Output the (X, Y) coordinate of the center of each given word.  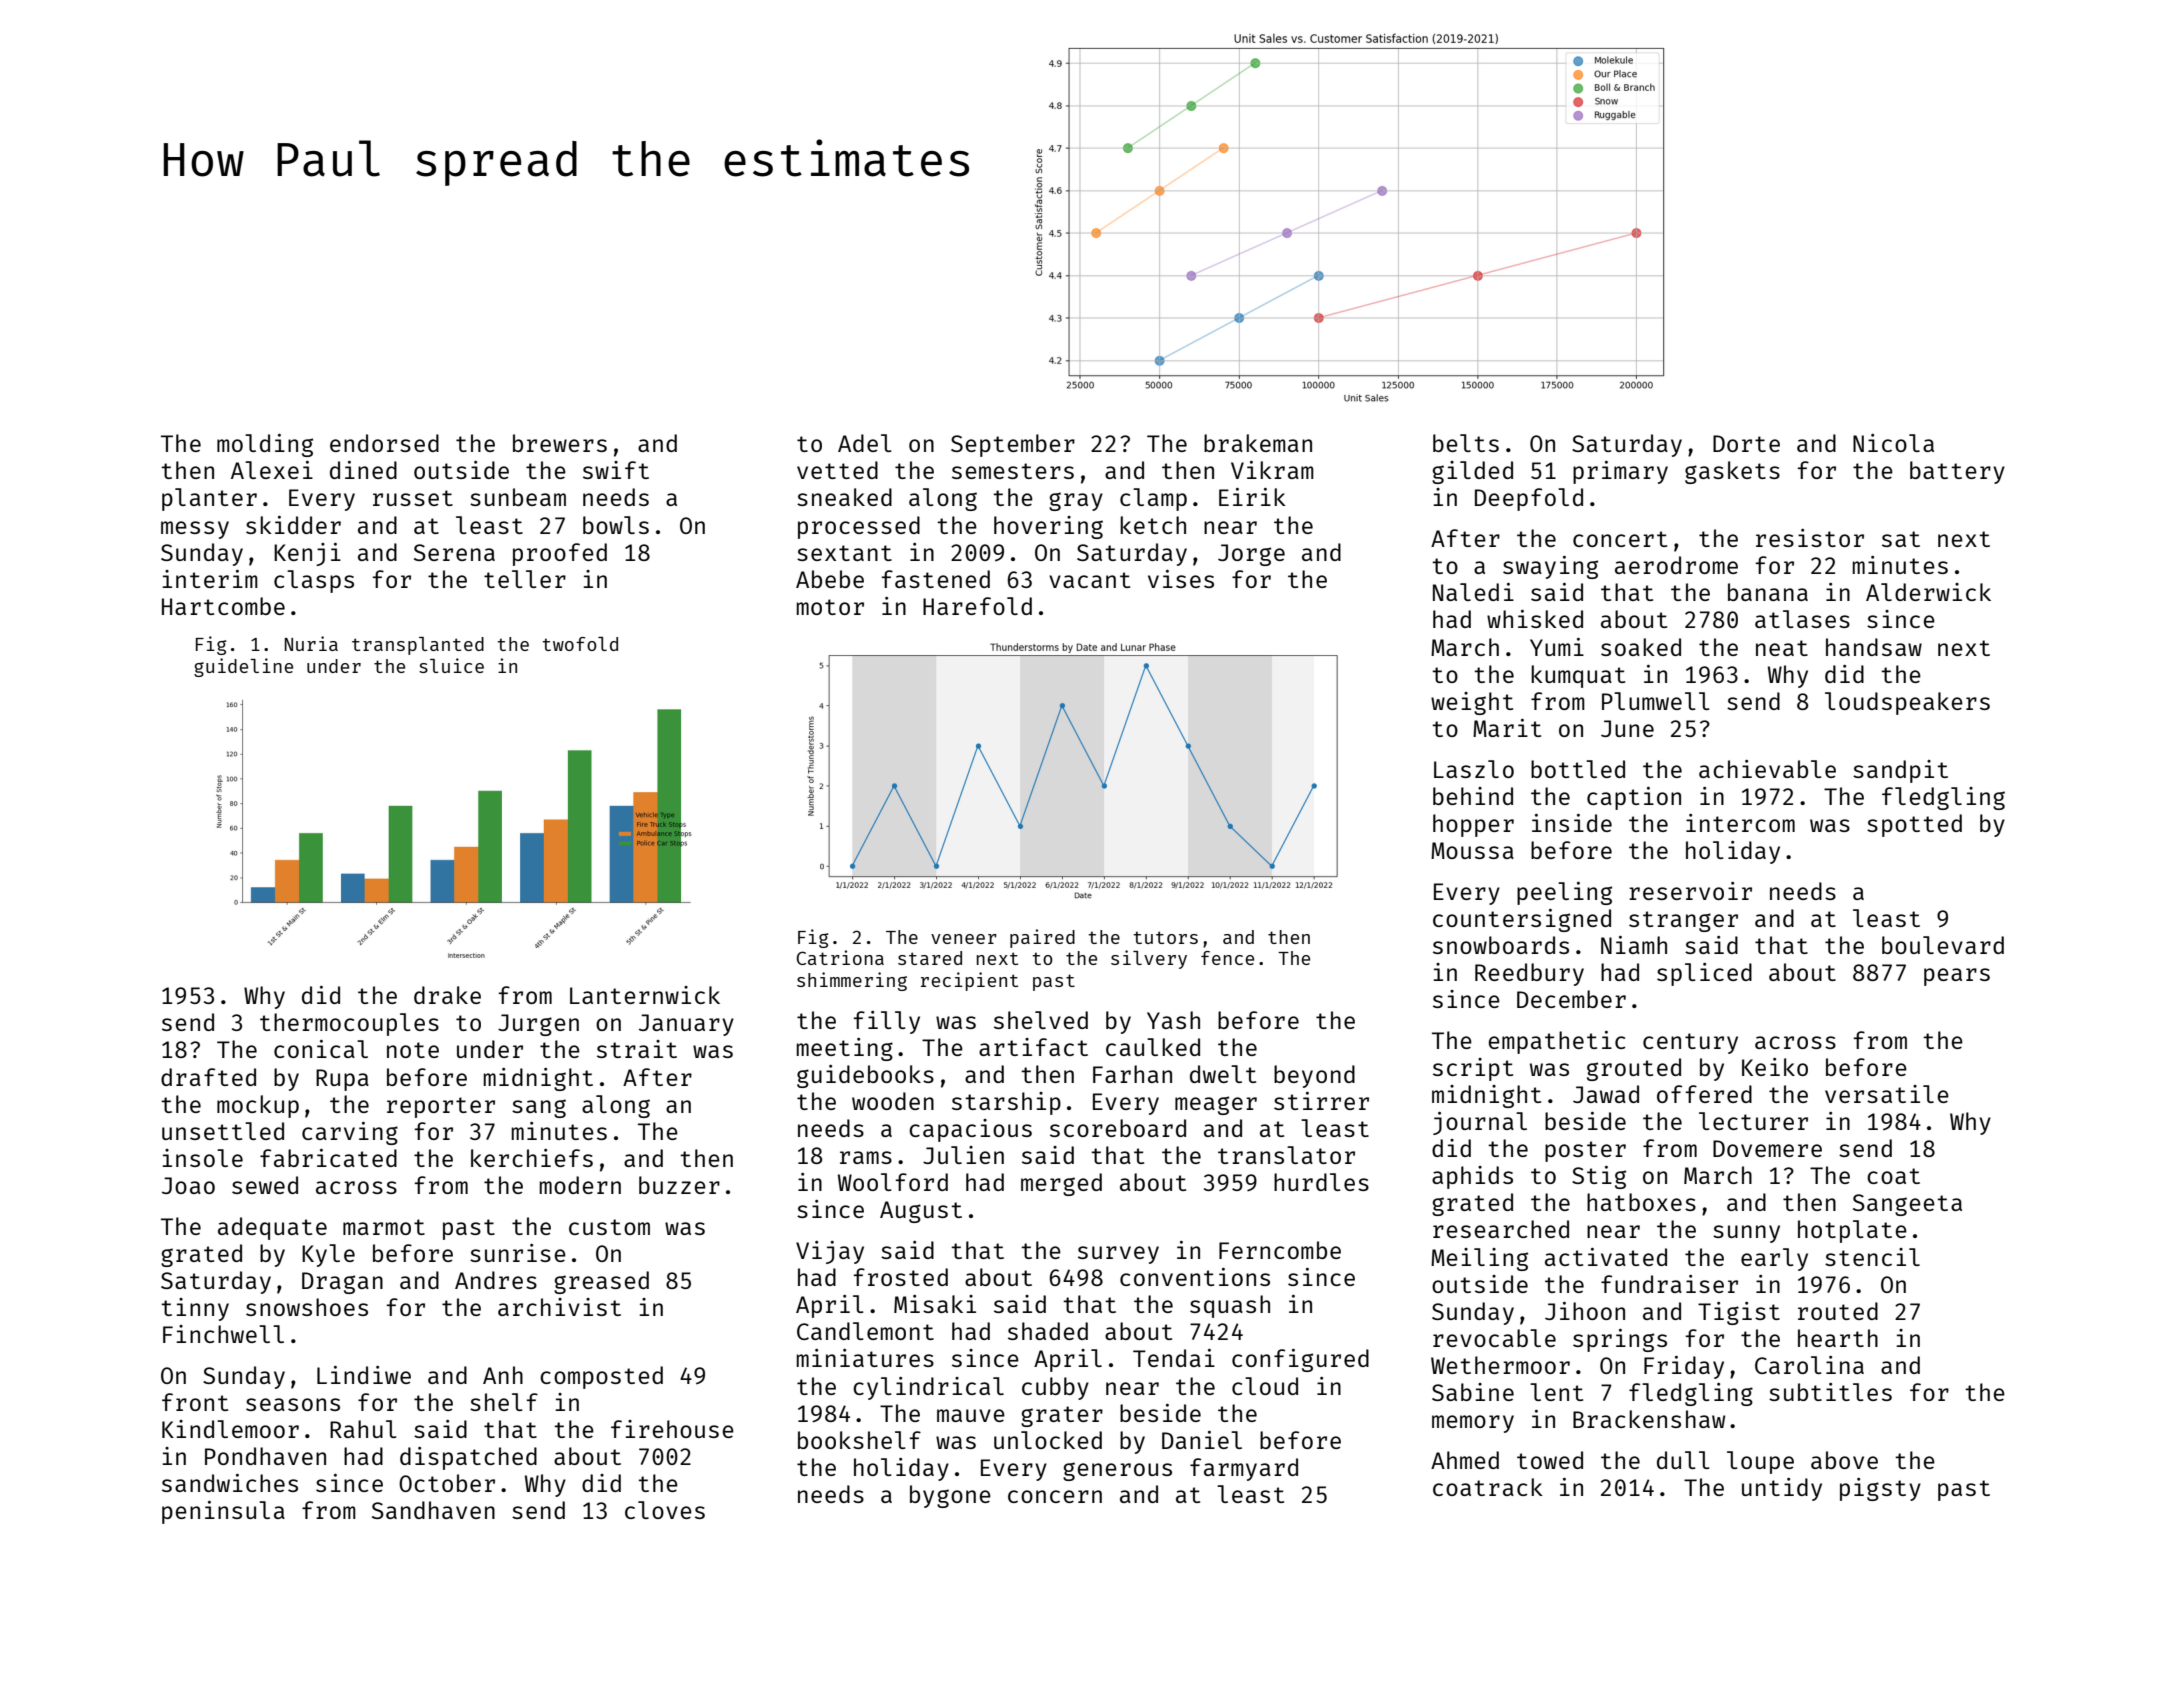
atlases (1802, 619)
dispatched (468, 1458)
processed (859, 527)
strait (637, 1049)
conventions (1195, 1277)
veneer (964, 939)
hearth (1838, 1338)
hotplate (1852, 1231)
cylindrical (928, 1388)
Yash (1173, 1020)
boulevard (1943, 945)
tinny (195, 1309)
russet (413, 498)
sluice (451, 665)
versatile (1887, 1094)
